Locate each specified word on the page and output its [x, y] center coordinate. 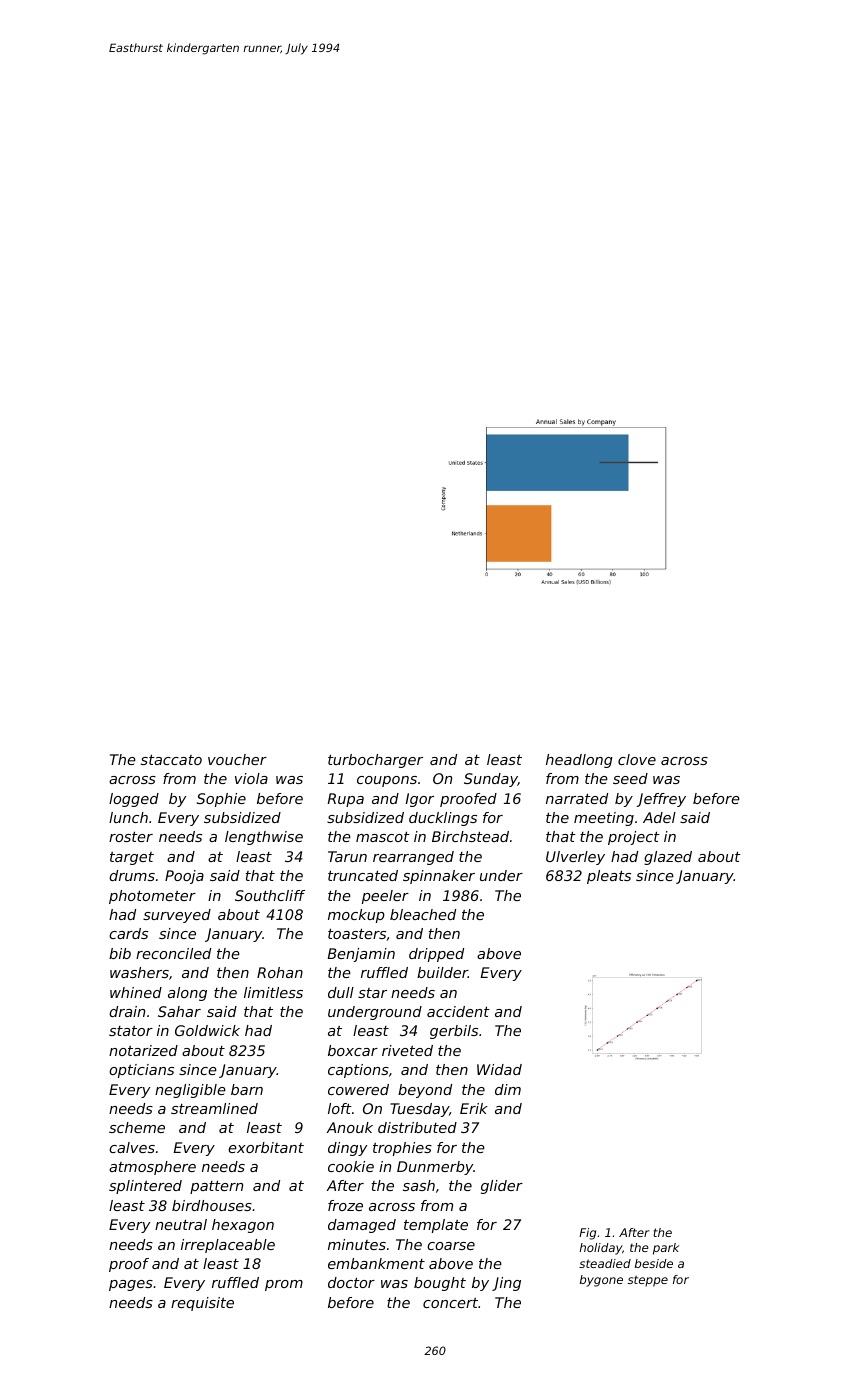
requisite [202, 1304]
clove [637, 759]
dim [508, 1089]
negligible [190, 1091]
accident [458, 1011]
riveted [407, 1050]
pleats [609, 877]
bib [120, 953]
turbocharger [375, 761]
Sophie [221, 800]
